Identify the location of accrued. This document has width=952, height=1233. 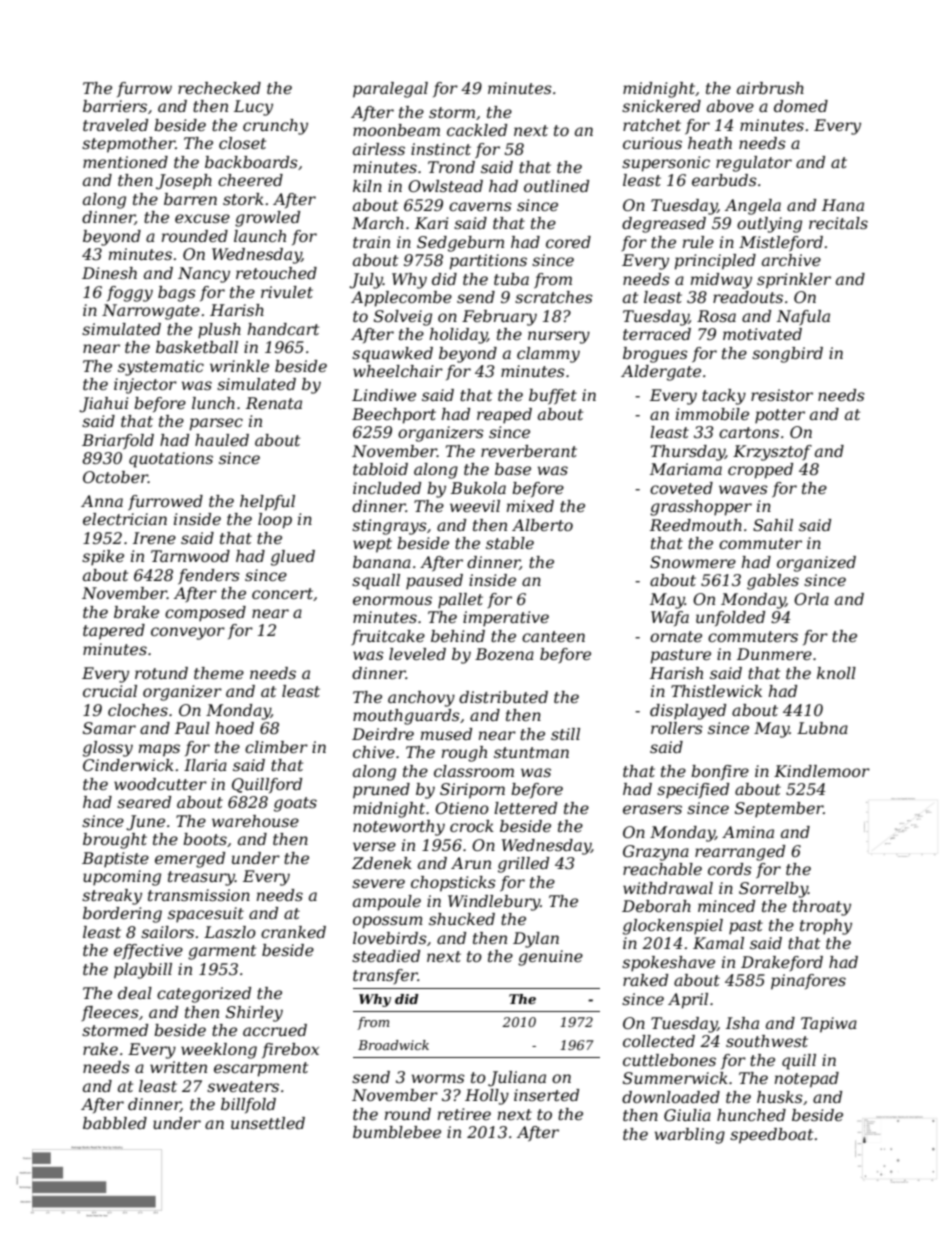
(275, 1030).
